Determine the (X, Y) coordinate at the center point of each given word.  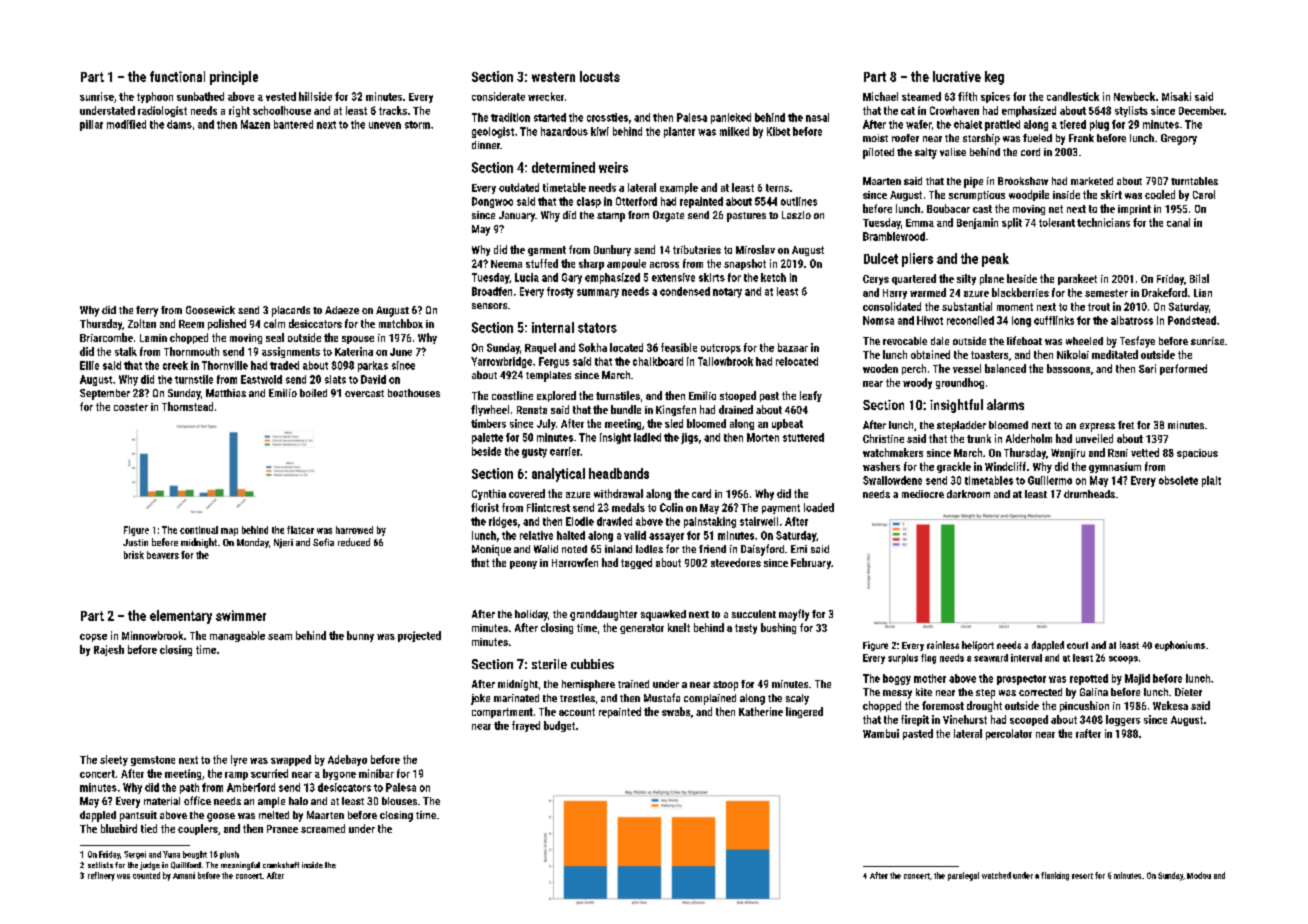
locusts (600, 76)
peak (995, 260)
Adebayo (347, 760)
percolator (1009, 734)
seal (275, 337)
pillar (91, 125)
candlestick (1073, 96)
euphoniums (1180, 646)
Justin (135, 542)
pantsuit (138, 816)
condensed (685, 291)
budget (559, 726)
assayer (666, 537)
